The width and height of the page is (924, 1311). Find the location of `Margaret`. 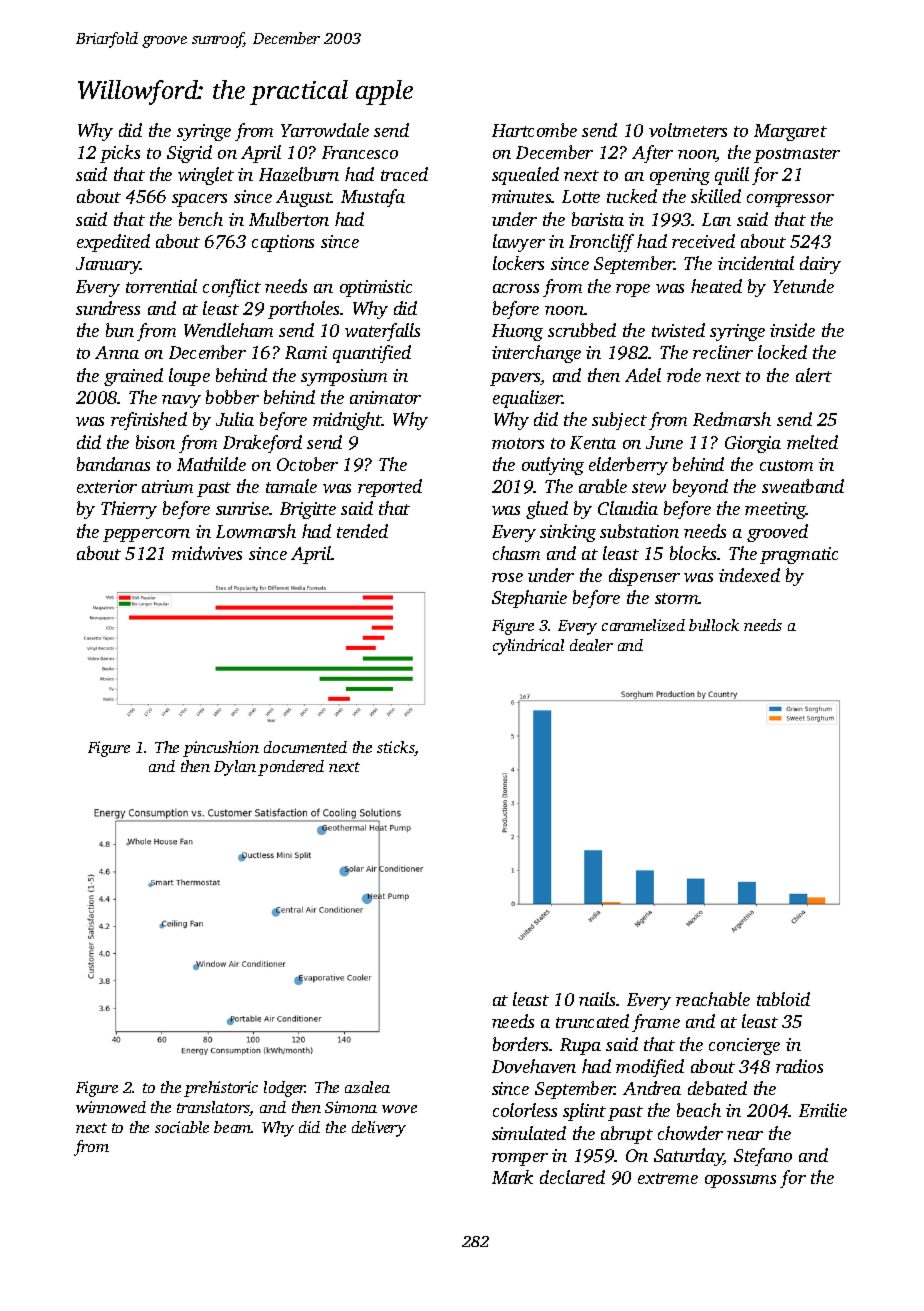

Margaret is located at coordinates (790, 132).
